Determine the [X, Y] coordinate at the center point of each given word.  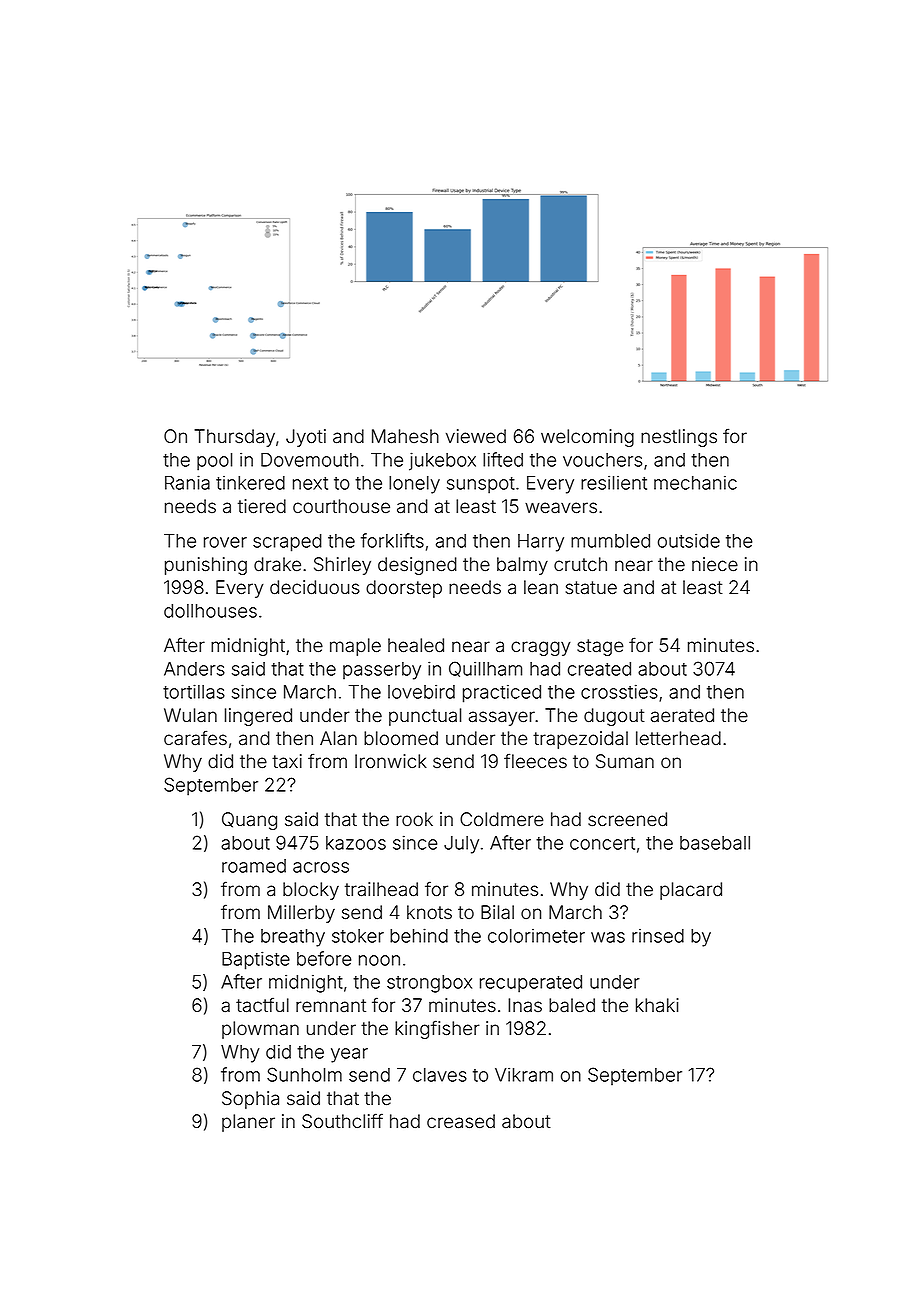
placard [691, 891]
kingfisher [437, 1029]
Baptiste [256, 960]
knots [429, 912]
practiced [502, 693]
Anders [194, 669]
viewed [476, 436]
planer [248, 1123]
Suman [625, 761]
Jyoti [306, 438]
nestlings [679, 438]
